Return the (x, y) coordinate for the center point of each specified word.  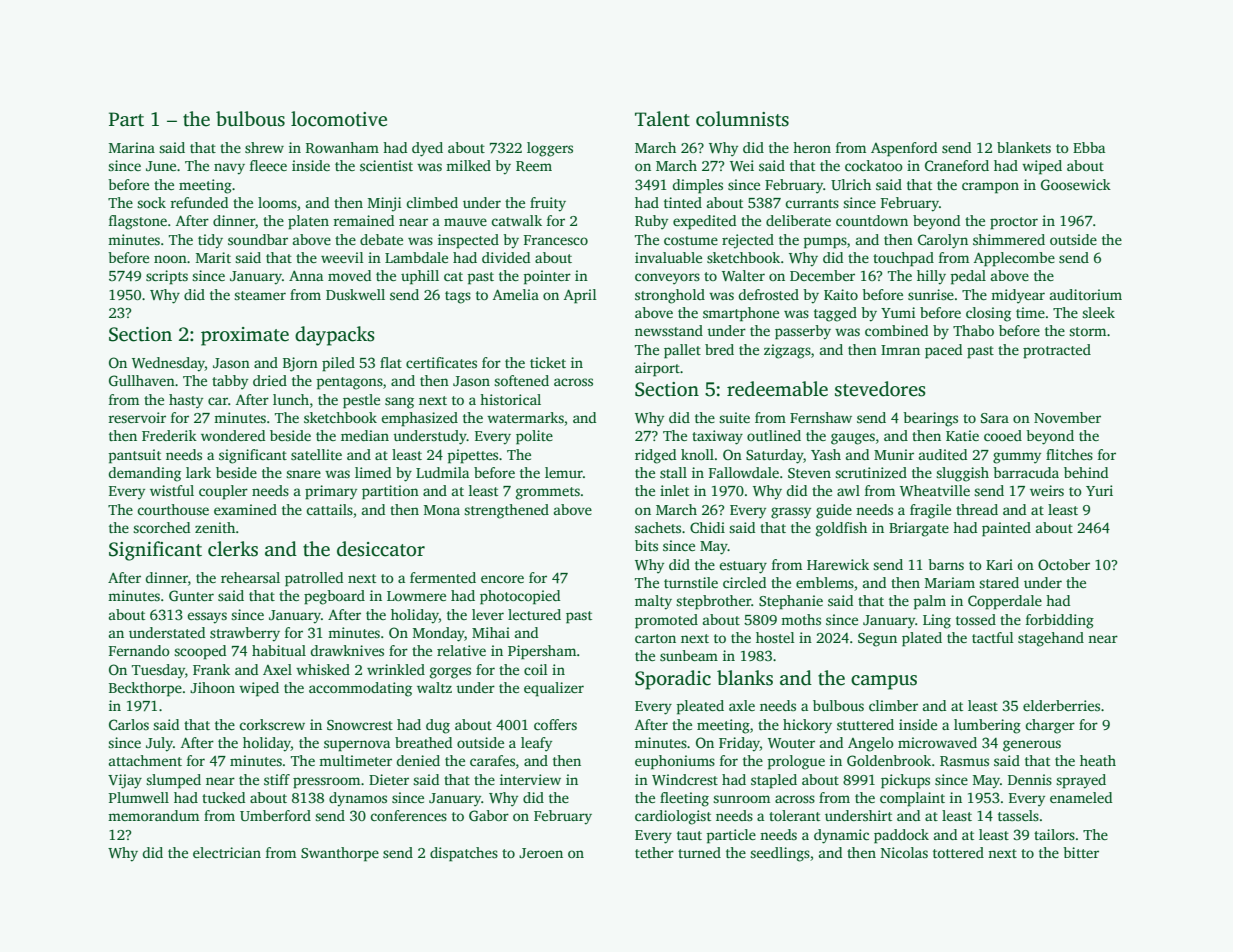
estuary (743, 567)
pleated (700, 707)
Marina (132, 147)
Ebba (1089, 147)
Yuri (1099, 490)
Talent (662, 119)
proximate (245, 336)
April (580, 296)
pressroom (326, 783)
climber (893, 705)
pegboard (334, 597)
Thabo (973, 330)
